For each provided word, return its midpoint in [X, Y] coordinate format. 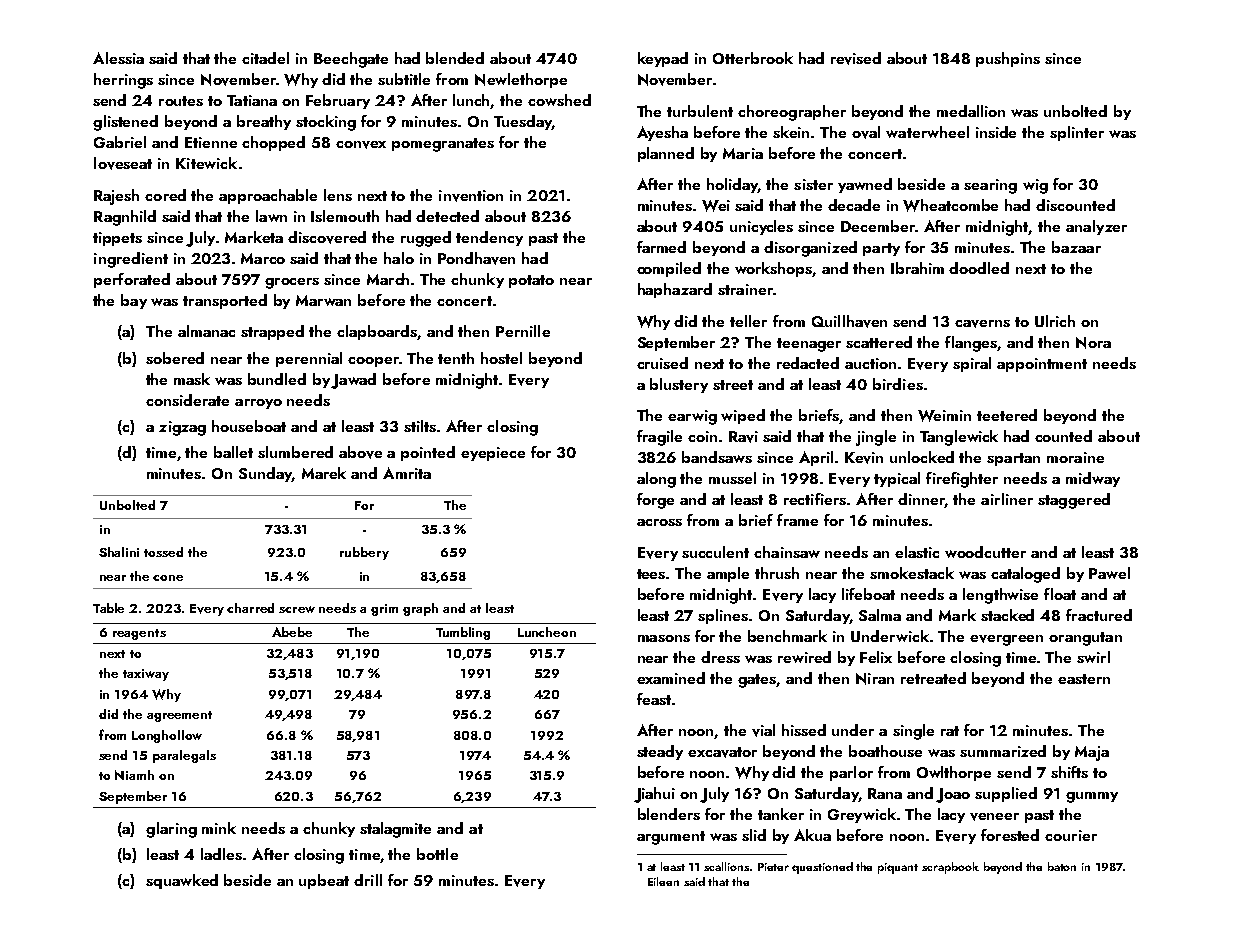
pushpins [1008, 59]
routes [181, 101]
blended [455, 58]
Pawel [1109, 573]
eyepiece [493, 454]
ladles [221, 854]
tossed [163, 552]
